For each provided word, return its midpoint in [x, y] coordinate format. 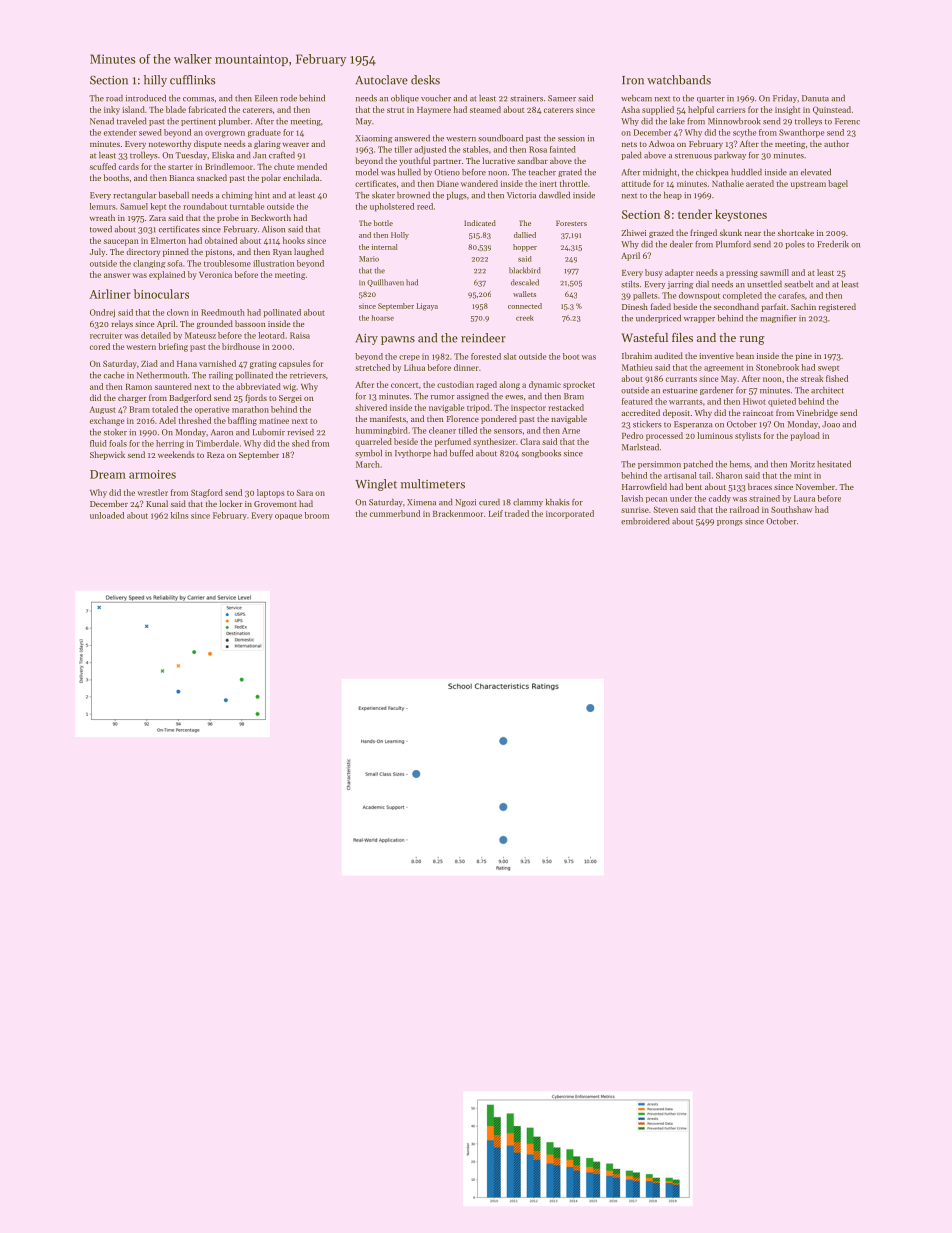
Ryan [282, 253]
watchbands [679, 80]
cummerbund [395, 513]
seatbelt [798, 284]
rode [288, 98]
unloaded [107, 515]
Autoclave [381, 80]
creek [525, 318]
